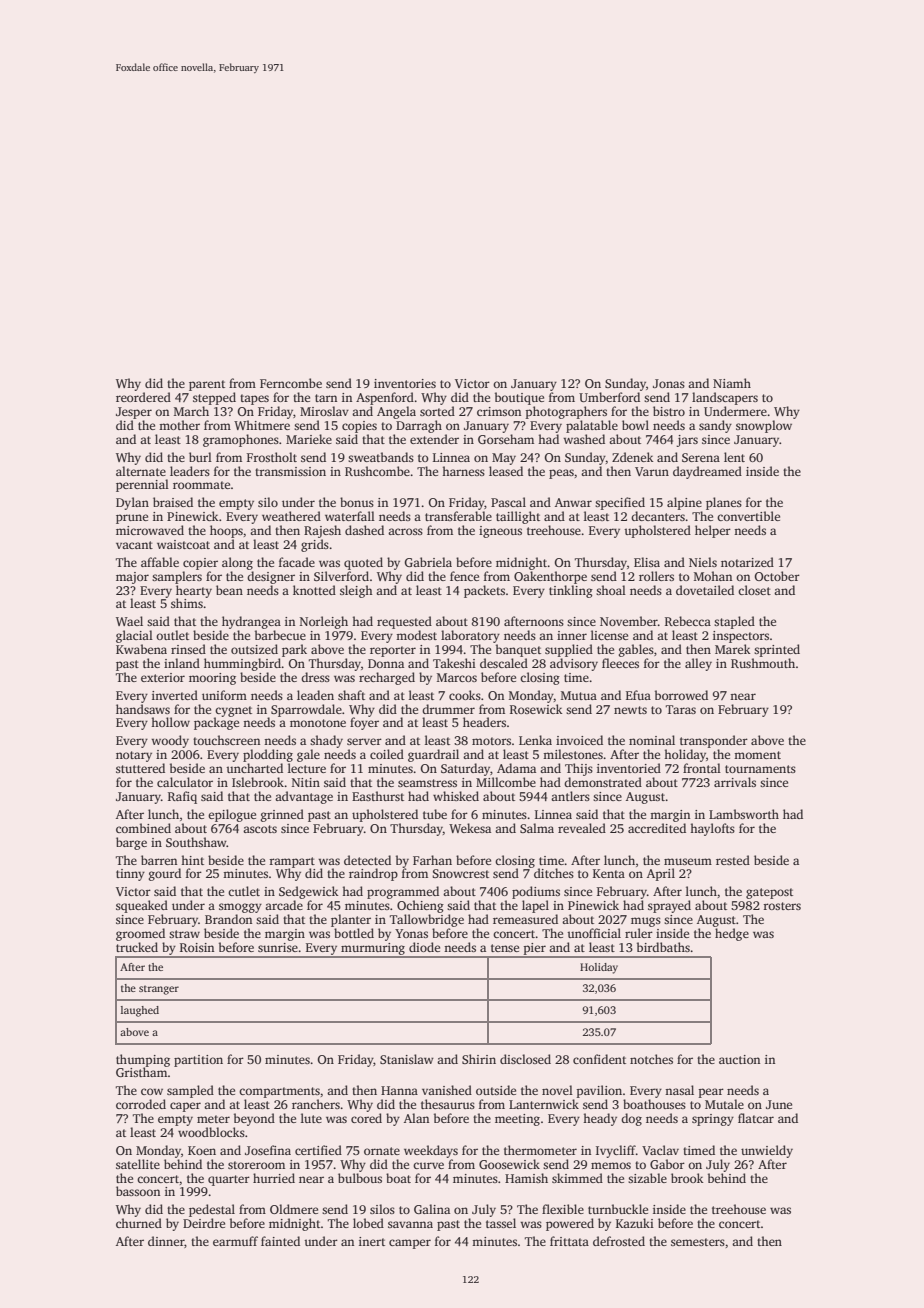 This image has width=924, height=1308. I want to click on Shirin, so click(479, 1059).
